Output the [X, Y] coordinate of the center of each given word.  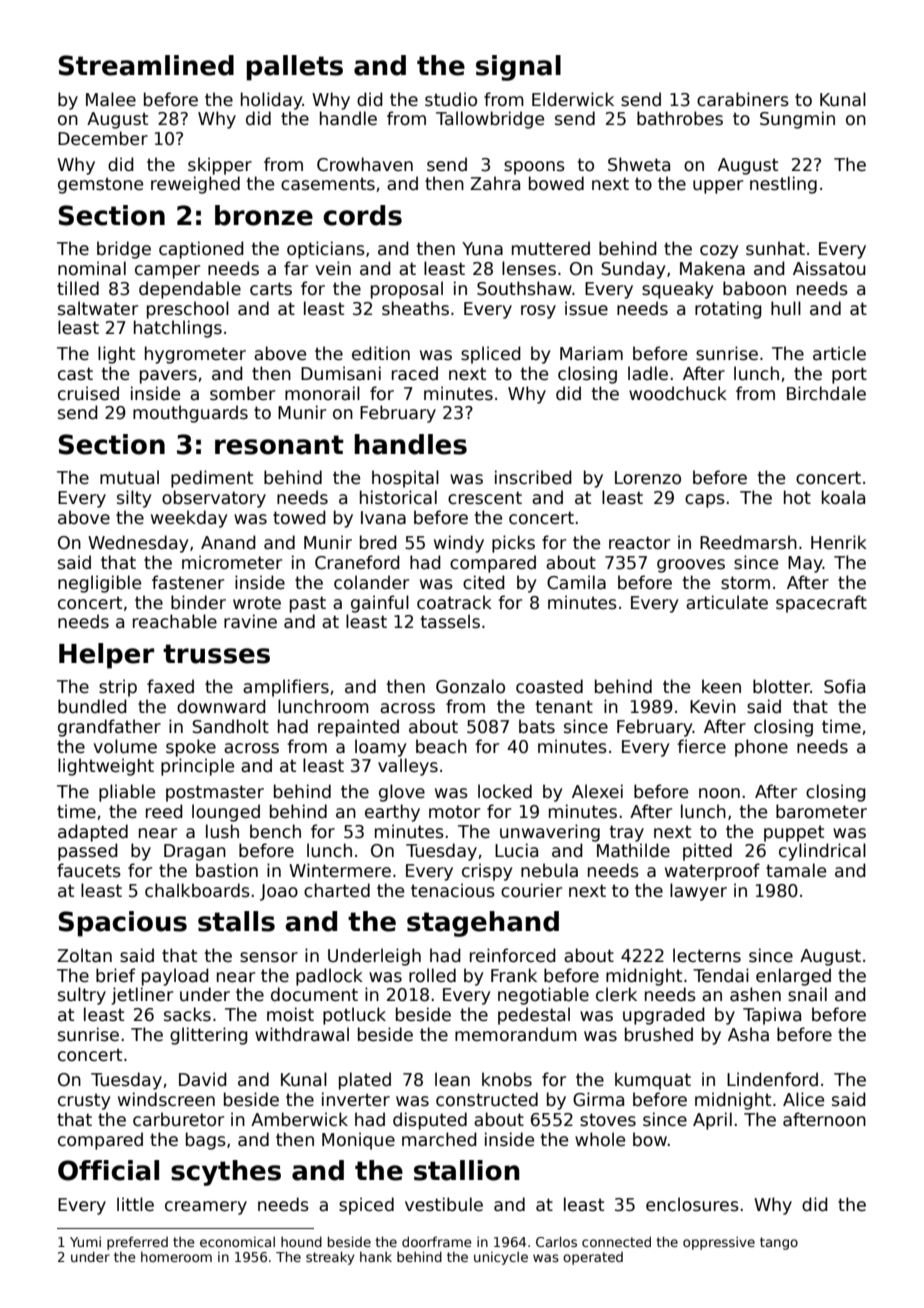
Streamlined [146, 65]
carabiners [743, 99]
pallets [295, 68]
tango [779, 1243]
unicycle [501, 1258]
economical [237, 1242]
